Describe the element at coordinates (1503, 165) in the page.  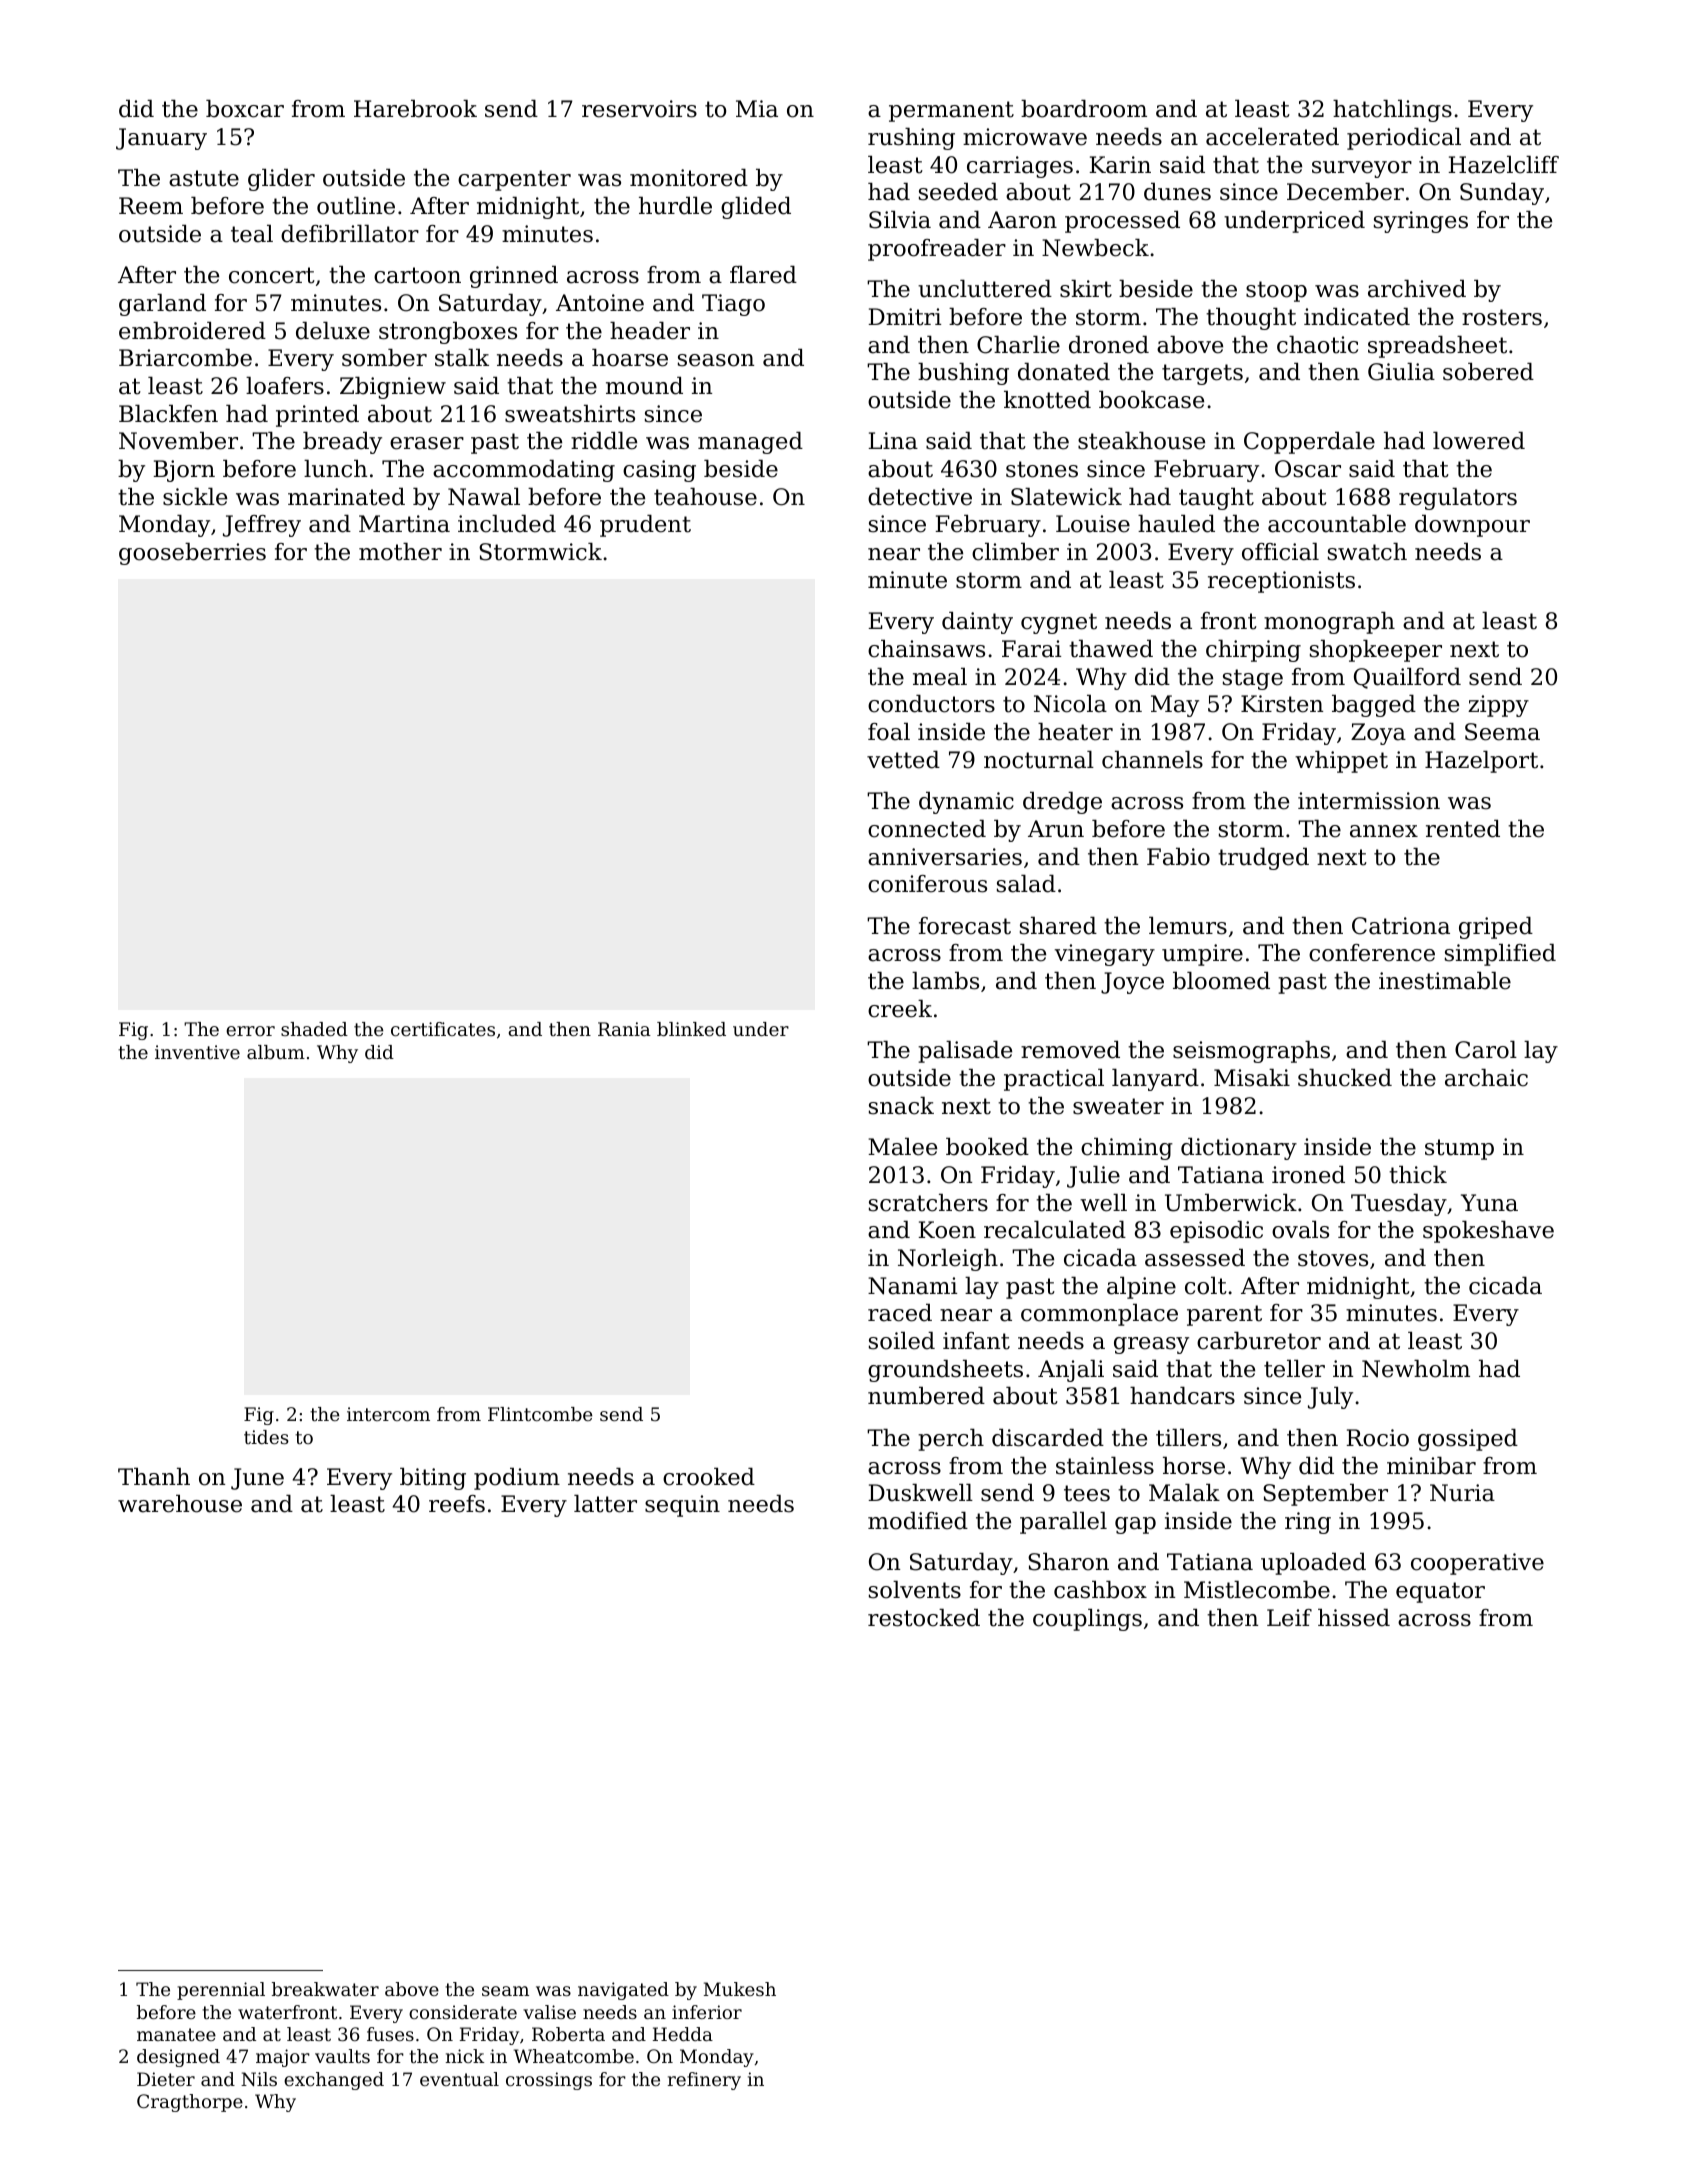
I see `Hazelcliff` at that location.
